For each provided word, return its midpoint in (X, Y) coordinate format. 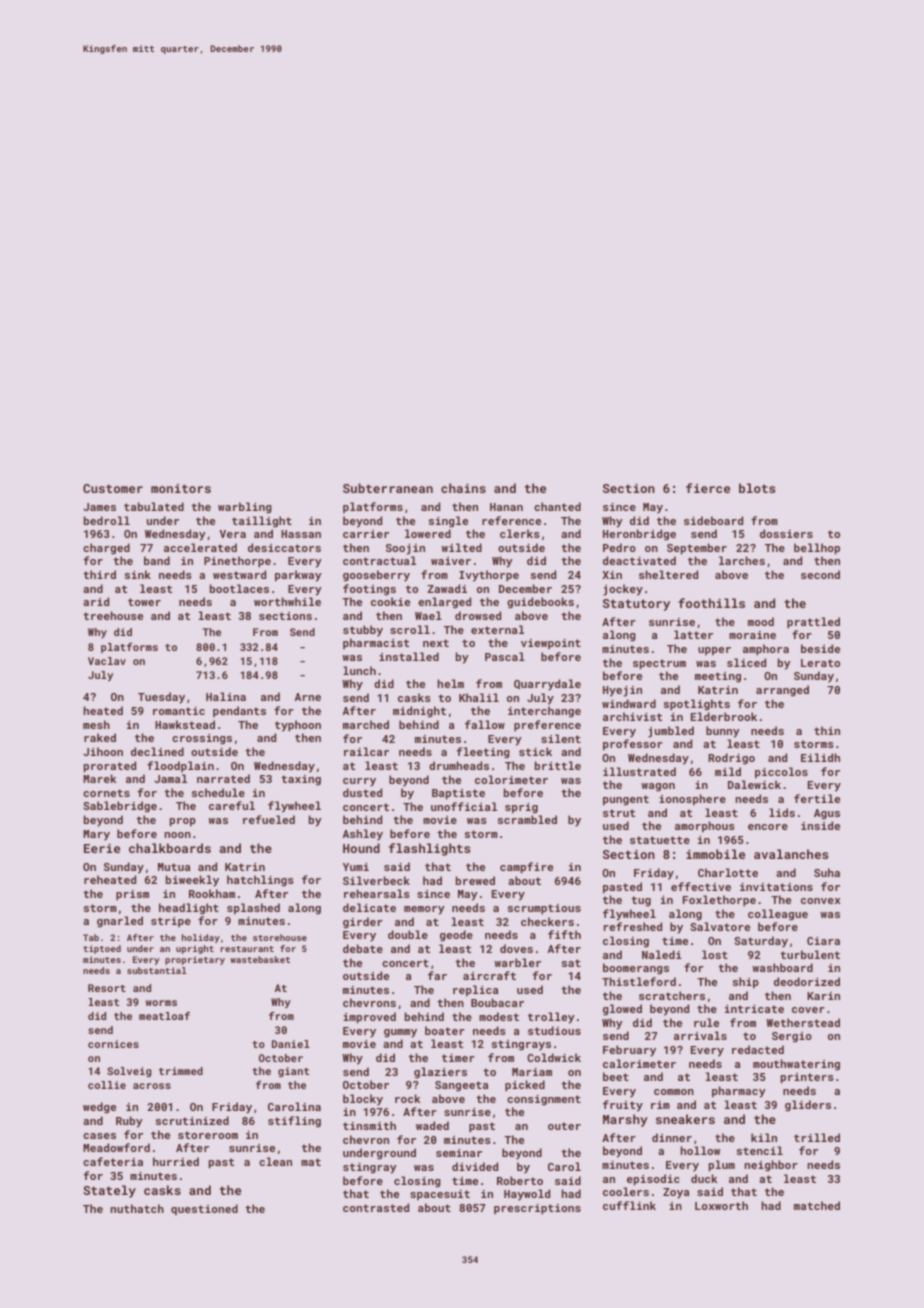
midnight (419, 712)
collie (107, 1085)
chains (463, 488)
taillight (262, 522)
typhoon (298, 726)
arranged (782, 691)
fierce (708, 488)
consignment (544, 1100)
